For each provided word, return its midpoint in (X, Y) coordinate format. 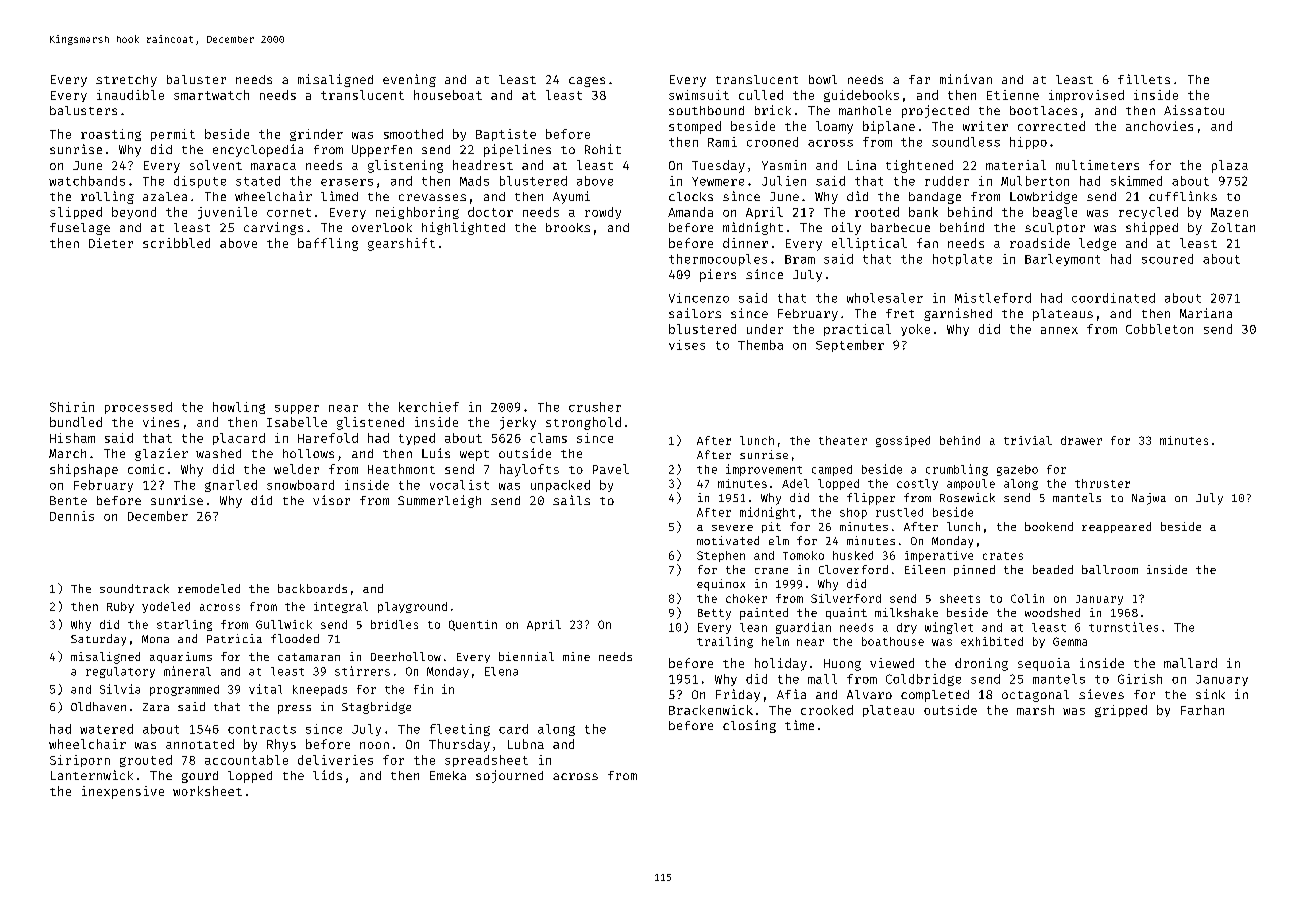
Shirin (72, 407)
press (294, 709)
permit (173, 135)
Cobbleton (1159, 329)
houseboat (448, 95)
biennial (526, 656)
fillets (1144, 79)
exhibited (992, 641)
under (765, 329)
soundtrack (134, 588)
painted (764, 614)
